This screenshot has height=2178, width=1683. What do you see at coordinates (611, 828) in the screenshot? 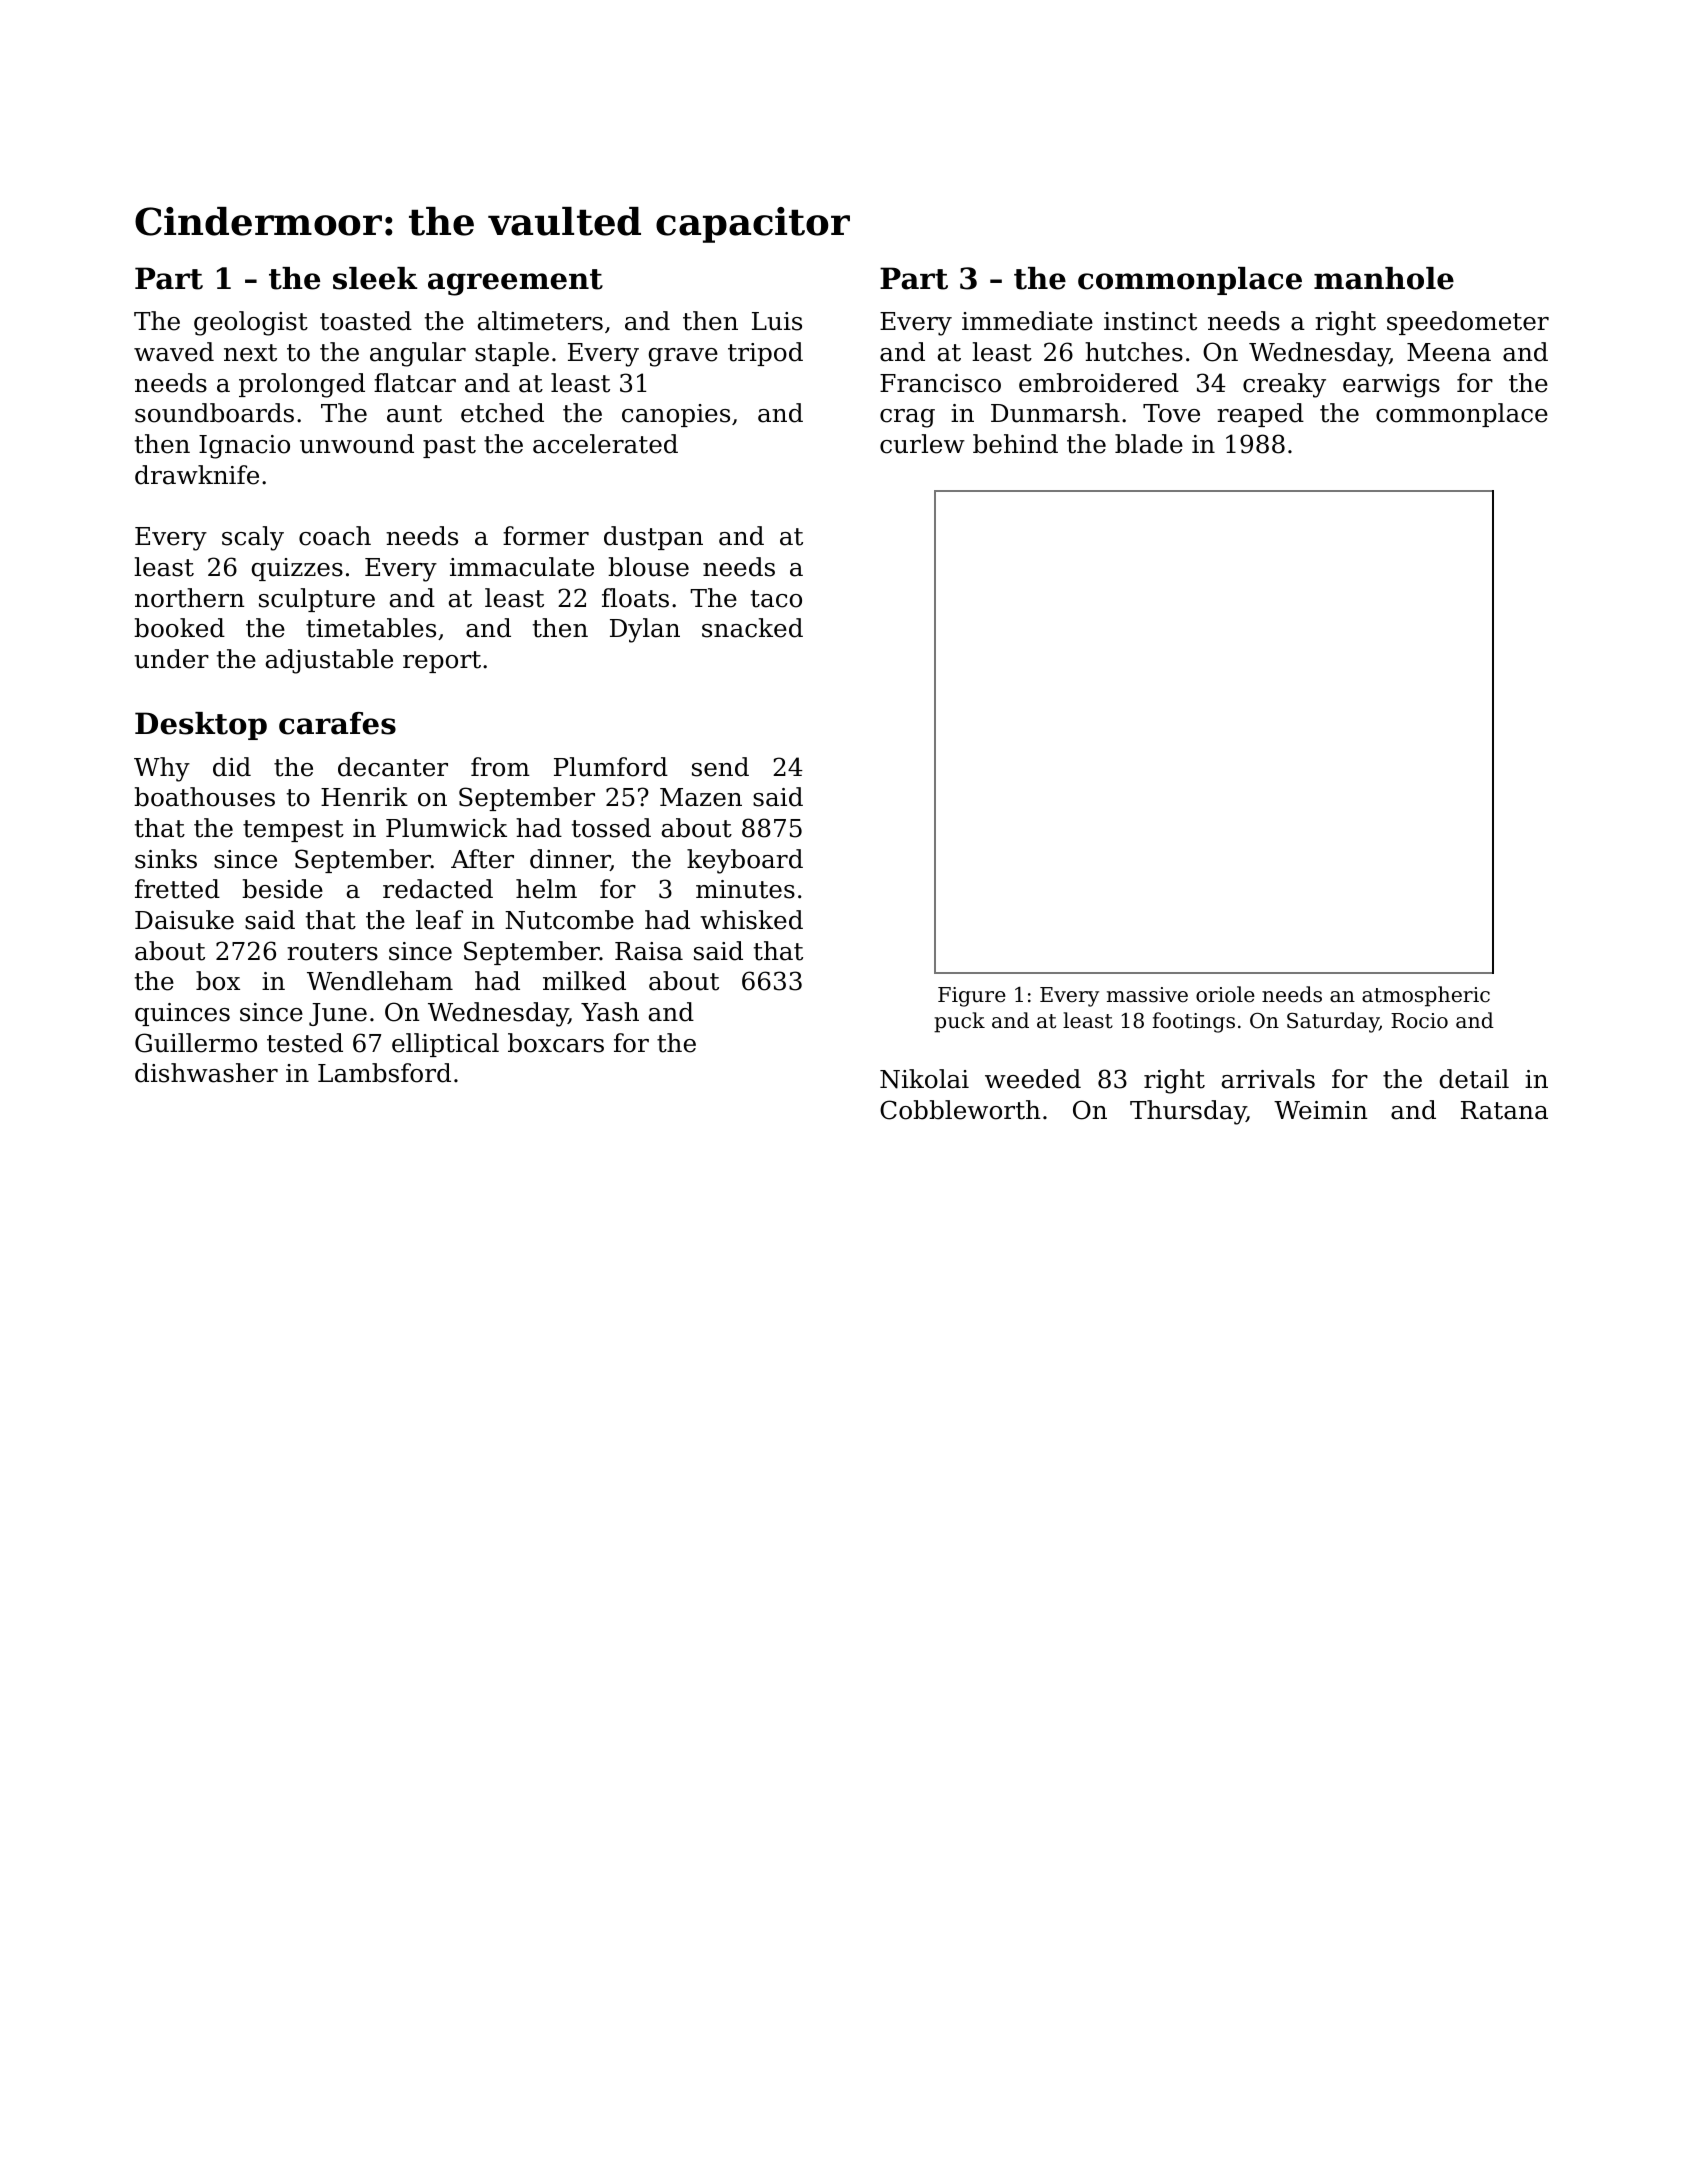
I see `tossed` at bounding box center [611, 828].
